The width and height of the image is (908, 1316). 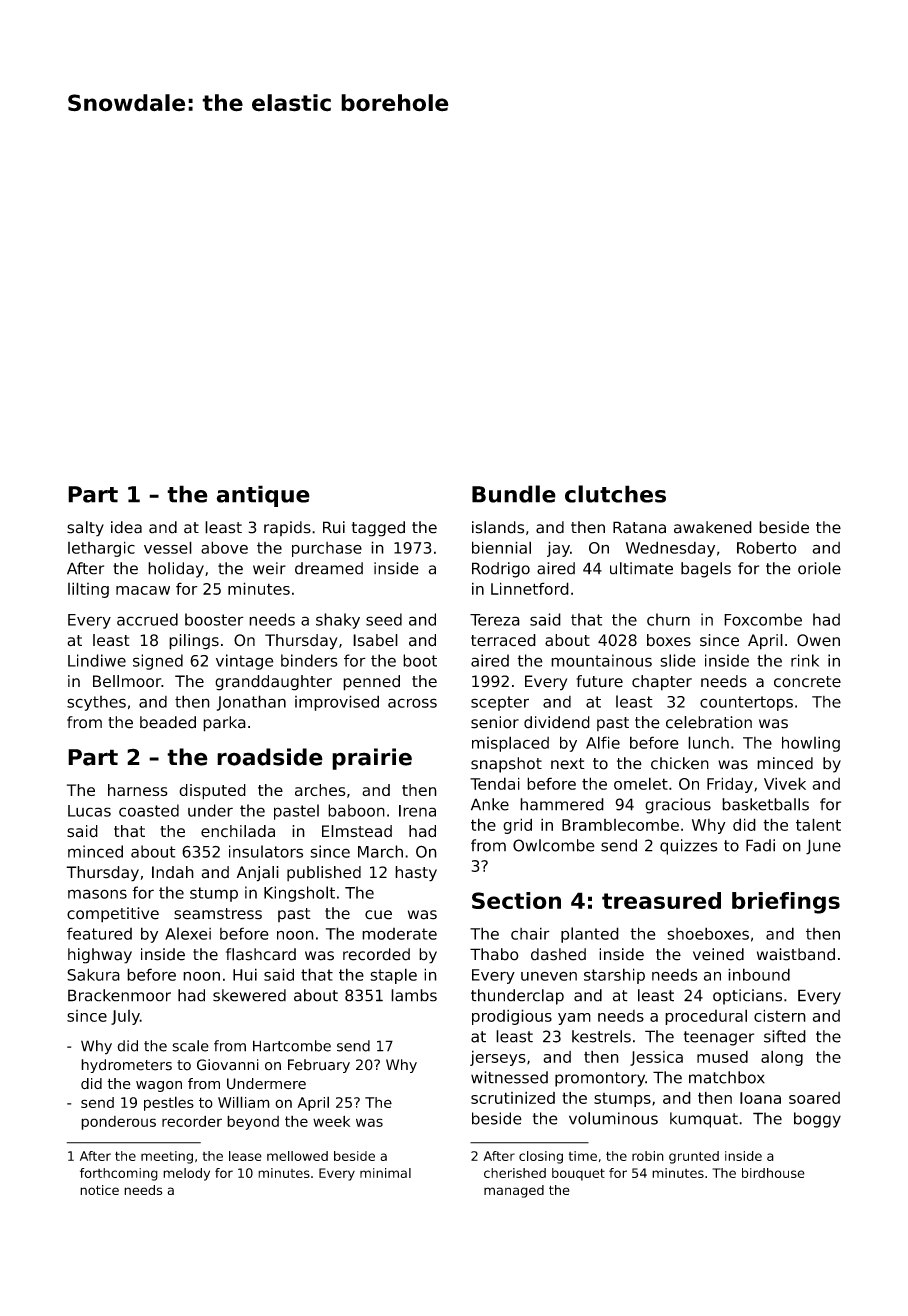 I want to click on soared, so click(x=814, y=1098).
